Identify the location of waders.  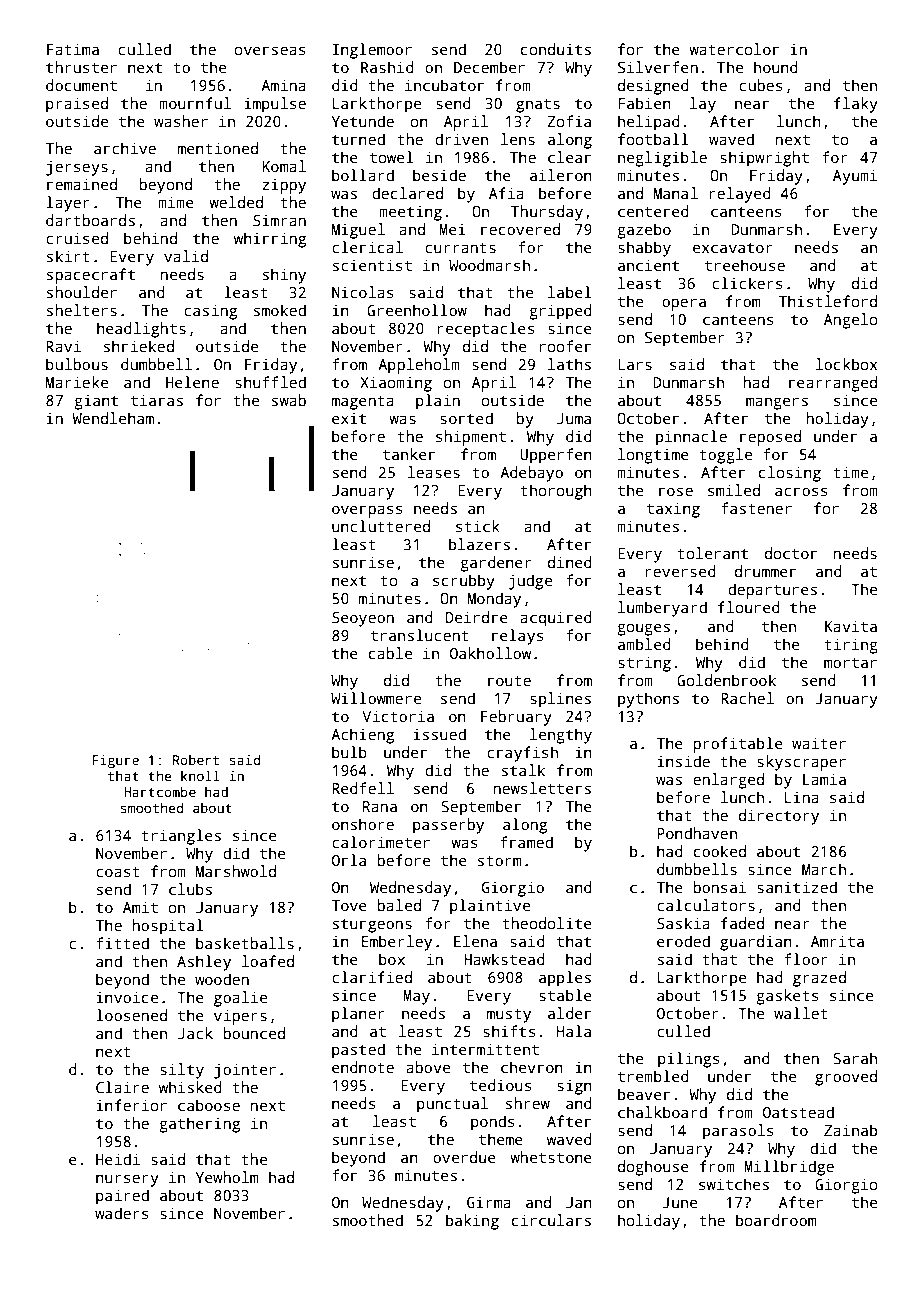
(122, 1213).
